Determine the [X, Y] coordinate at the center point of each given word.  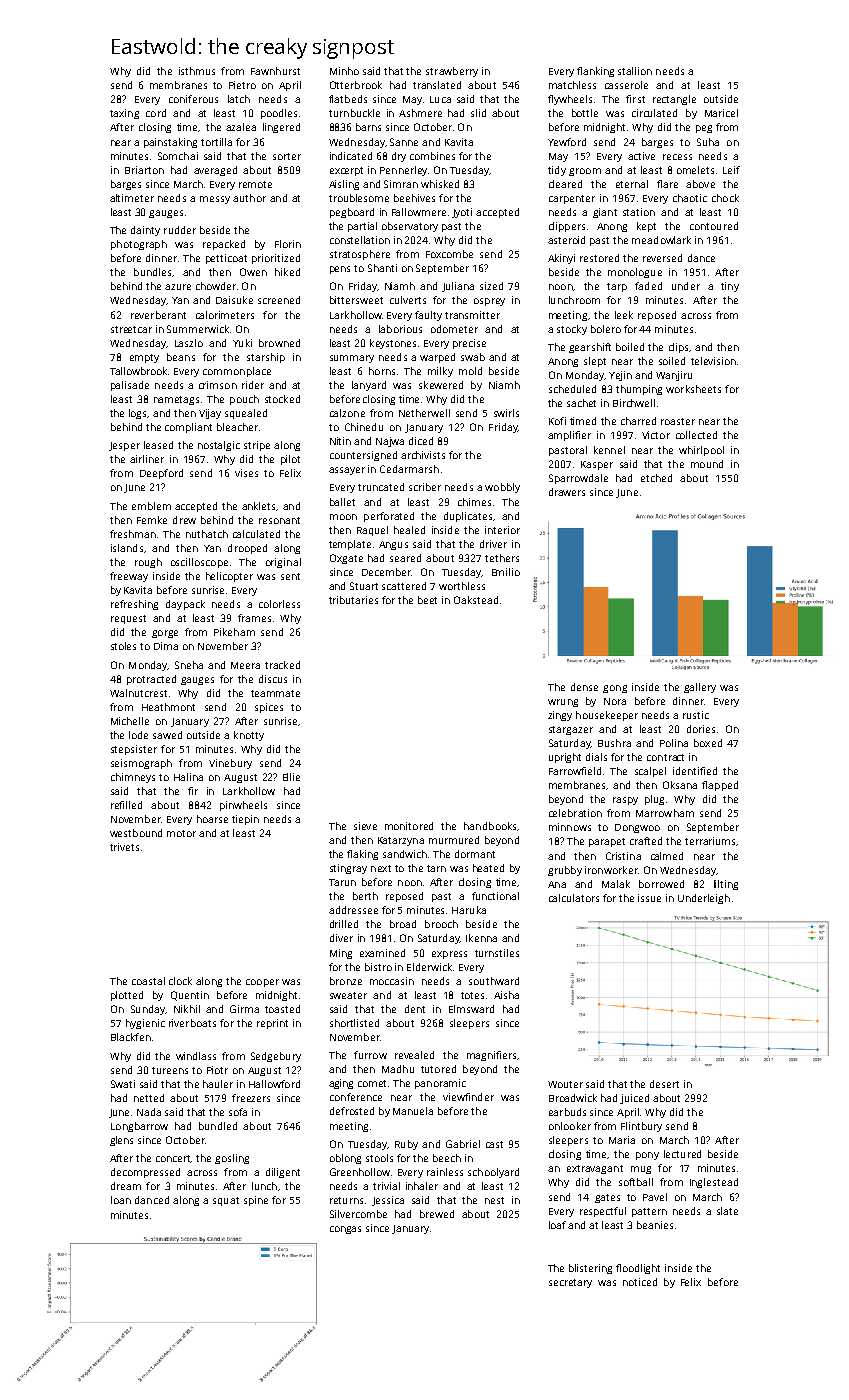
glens [121, 1141]
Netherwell [424, 413]
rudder [180, 230]
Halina [188, 777]
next [381, 868]
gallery [700, 688]
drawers [567, 492]
